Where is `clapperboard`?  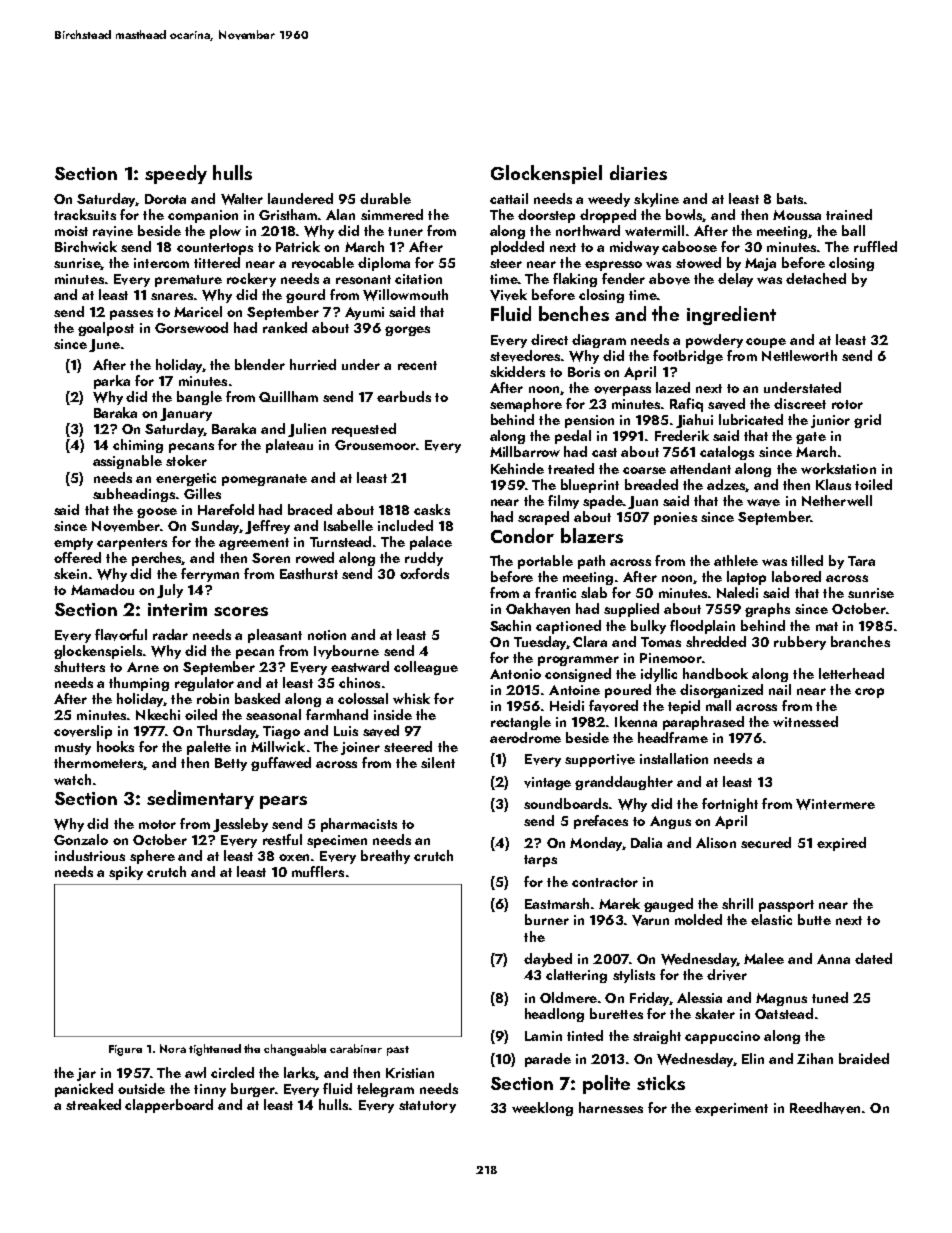
clapperboard is located at coordinates (169, 1106).
